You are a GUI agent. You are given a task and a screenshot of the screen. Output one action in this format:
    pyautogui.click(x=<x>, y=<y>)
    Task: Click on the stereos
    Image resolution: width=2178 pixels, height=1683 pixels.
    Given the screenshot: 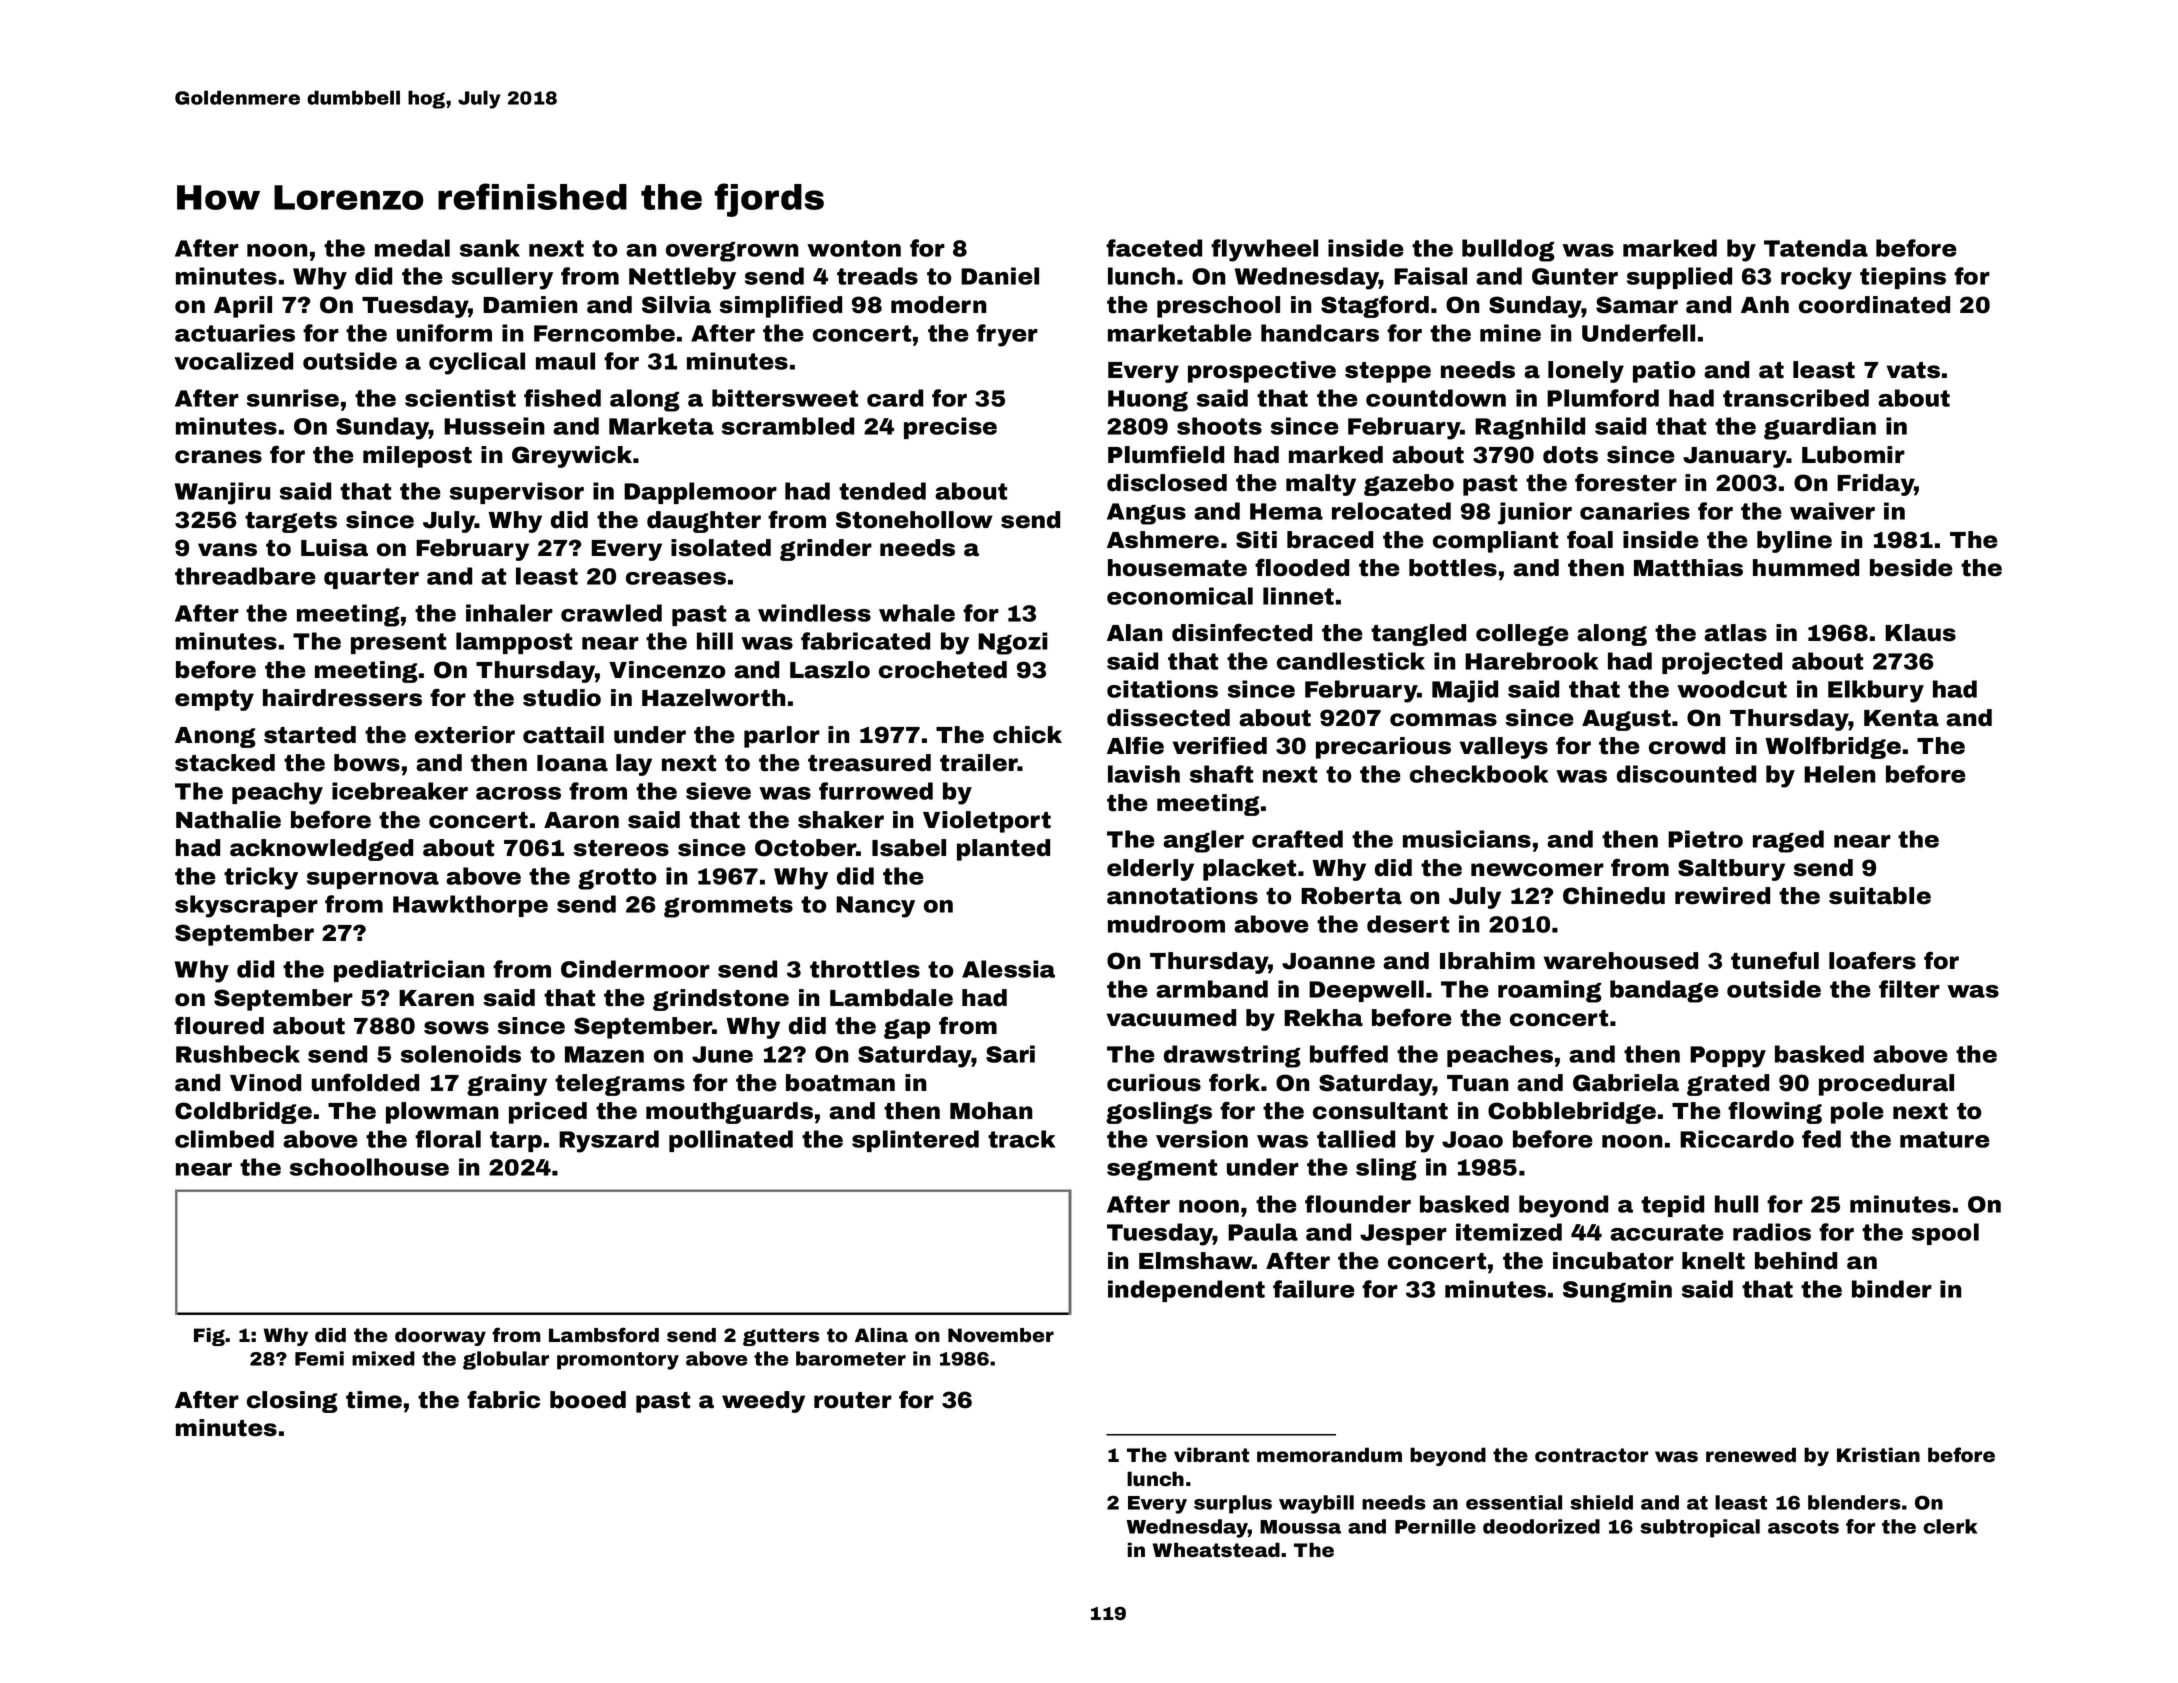 What is the action you would take?
    pyautogui.click(x=621, y=848)
